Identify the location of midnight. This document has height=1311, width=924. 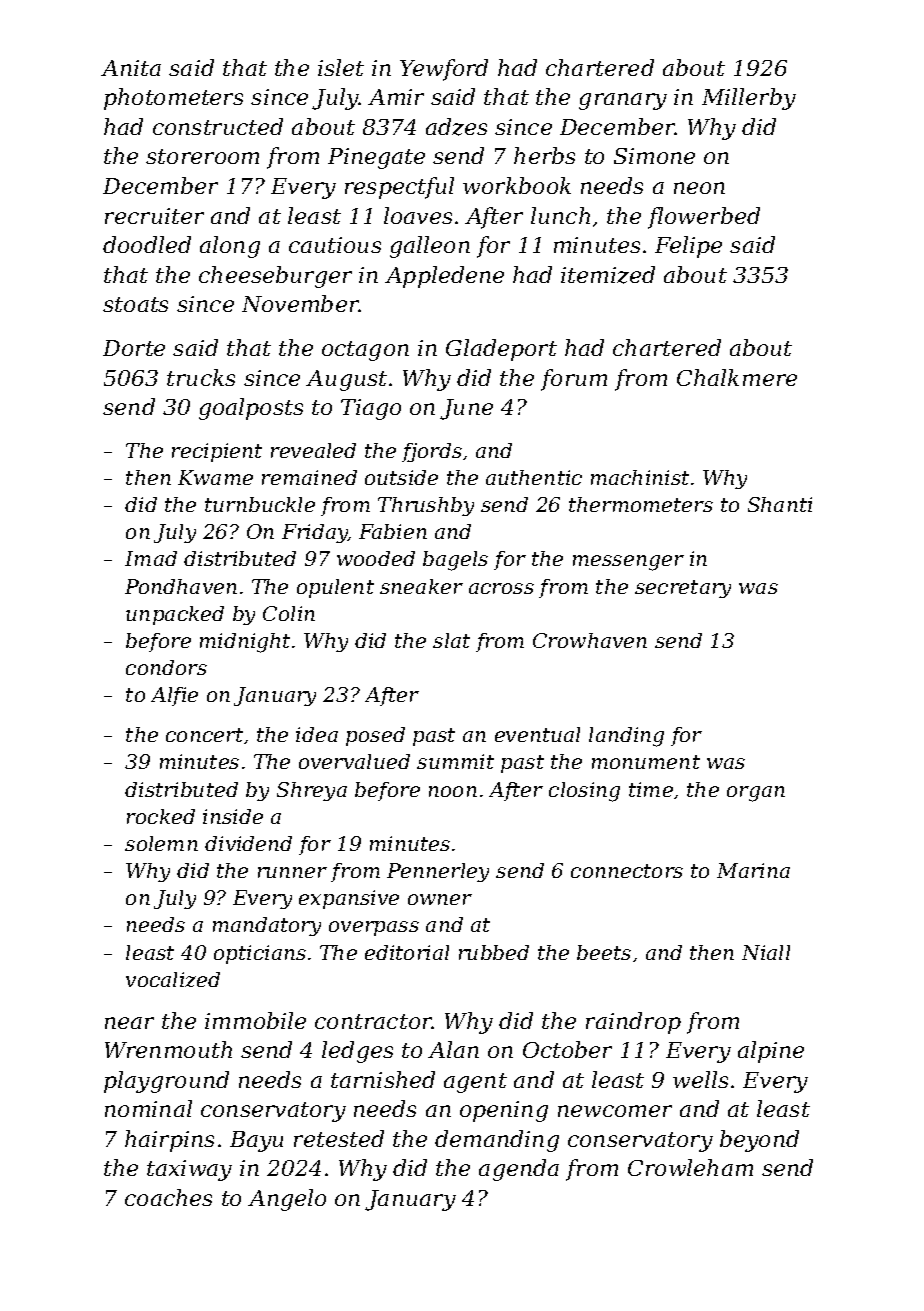
(245, 643).
